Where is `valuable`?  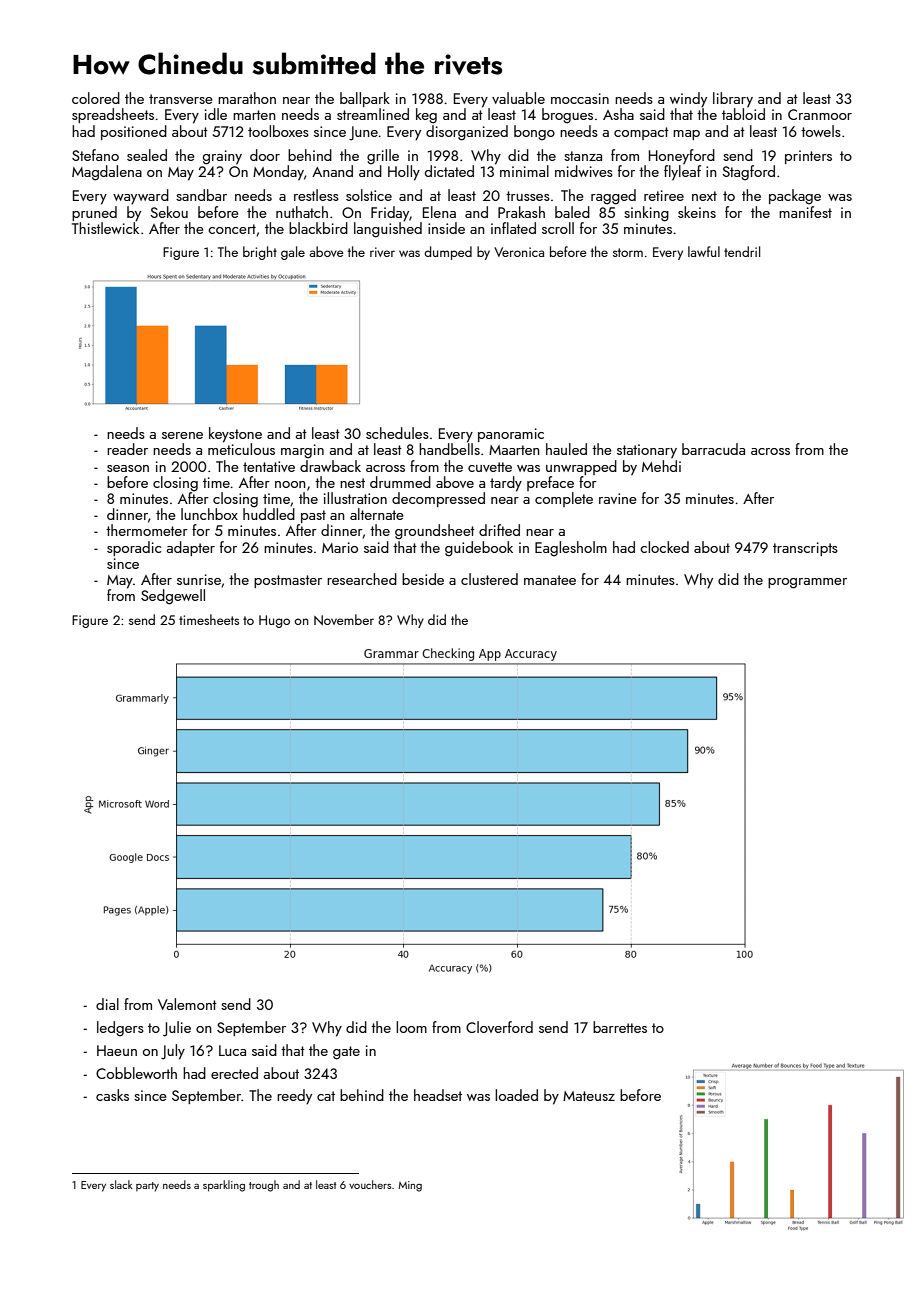
valuable is located at coordinates (518, 98).
